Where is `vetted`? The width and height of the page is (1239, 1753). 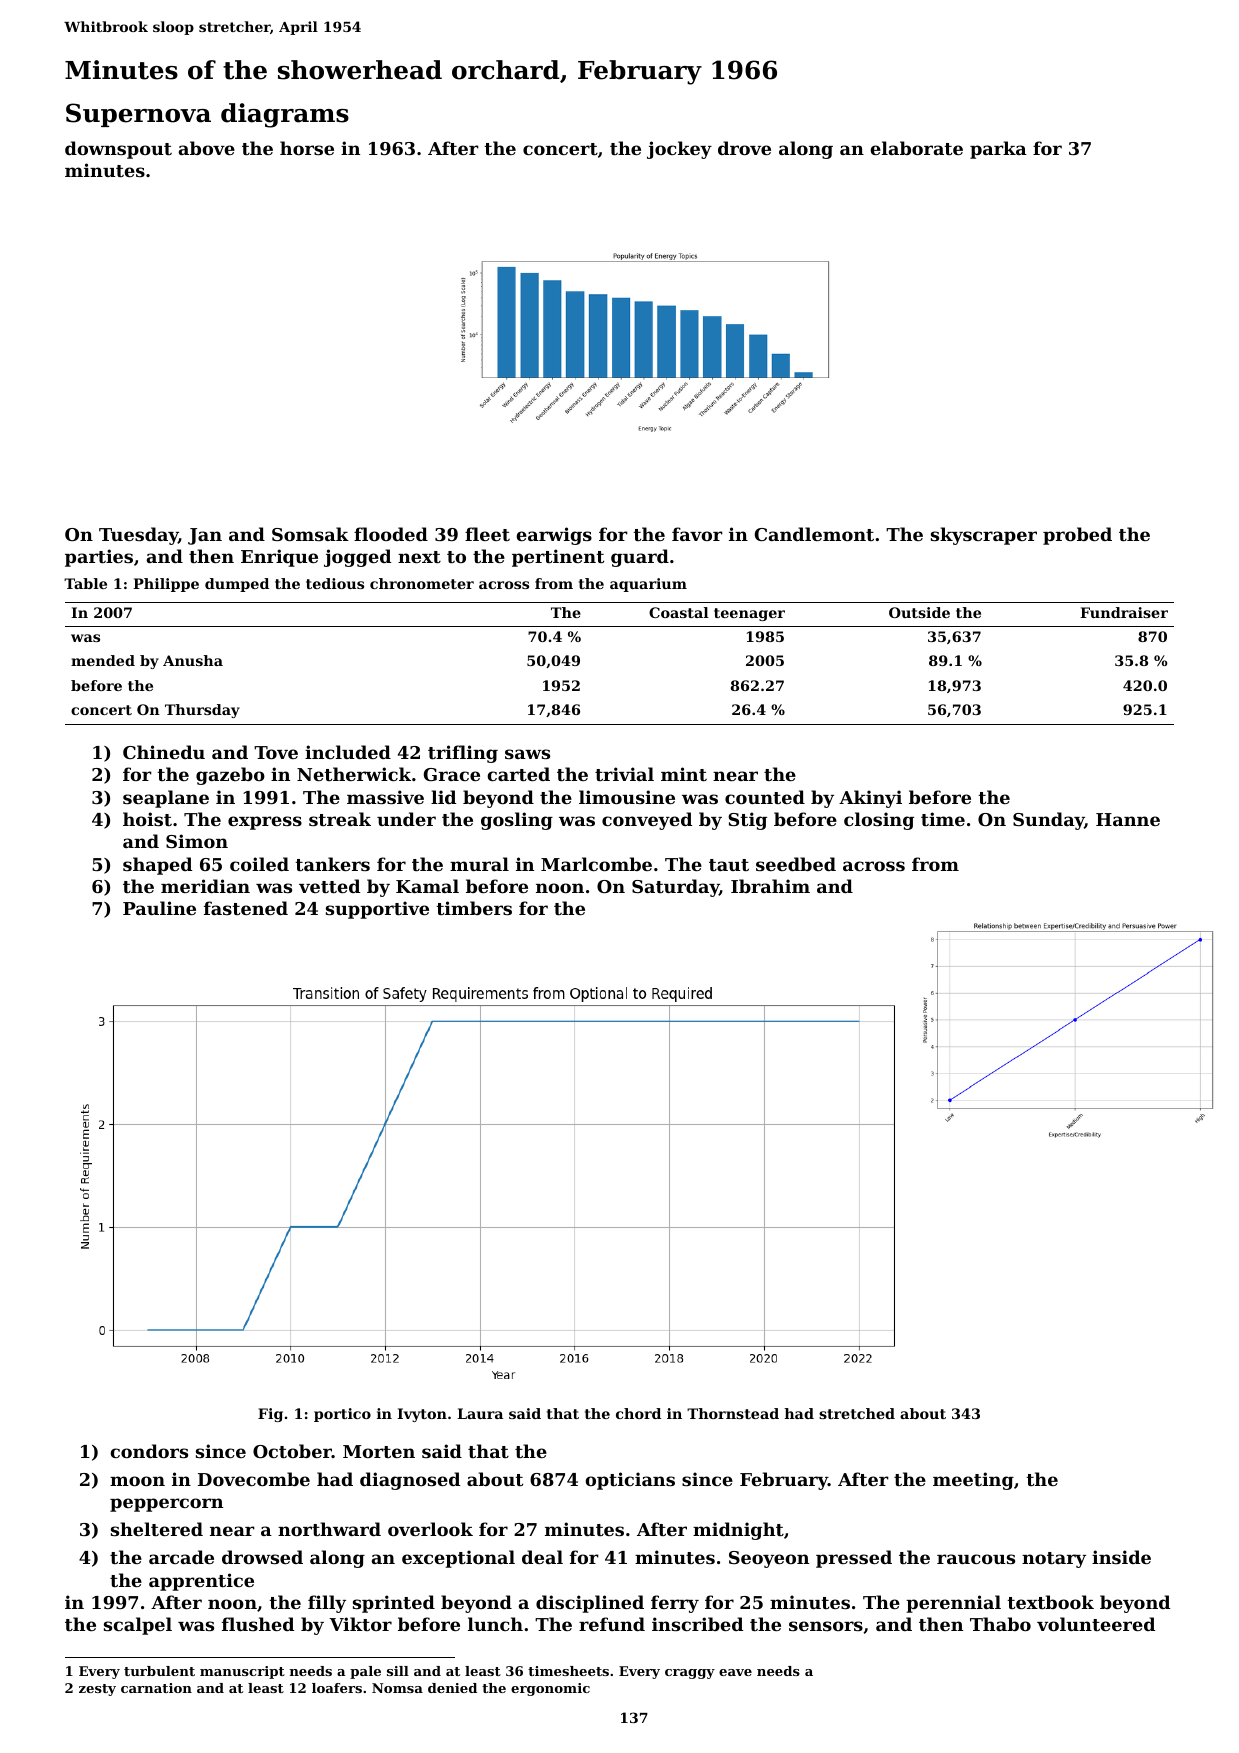
vetted is located at coordinates (329, 886).
